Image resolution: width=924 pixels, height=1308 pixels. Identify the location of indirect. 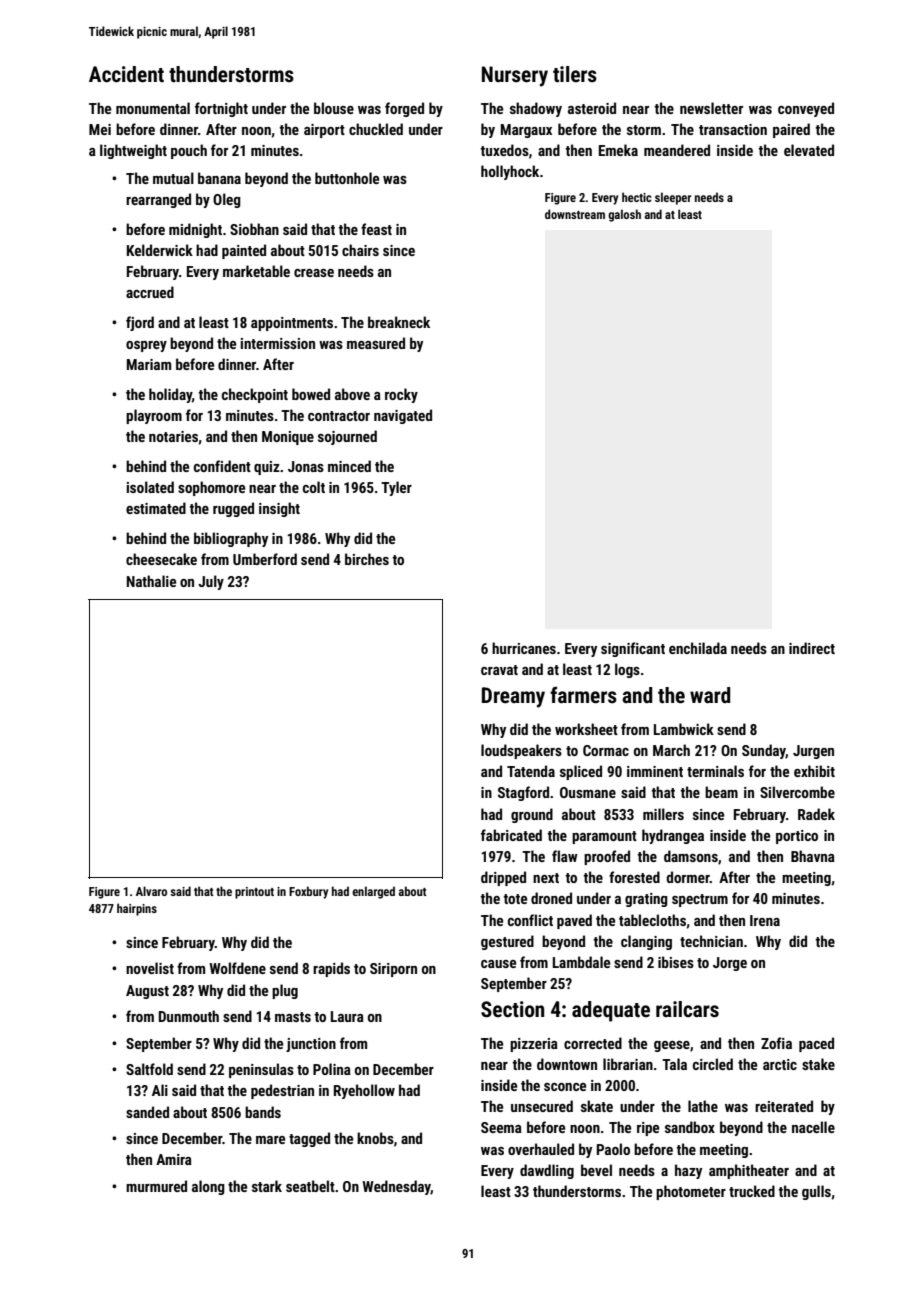
(812, 648).
